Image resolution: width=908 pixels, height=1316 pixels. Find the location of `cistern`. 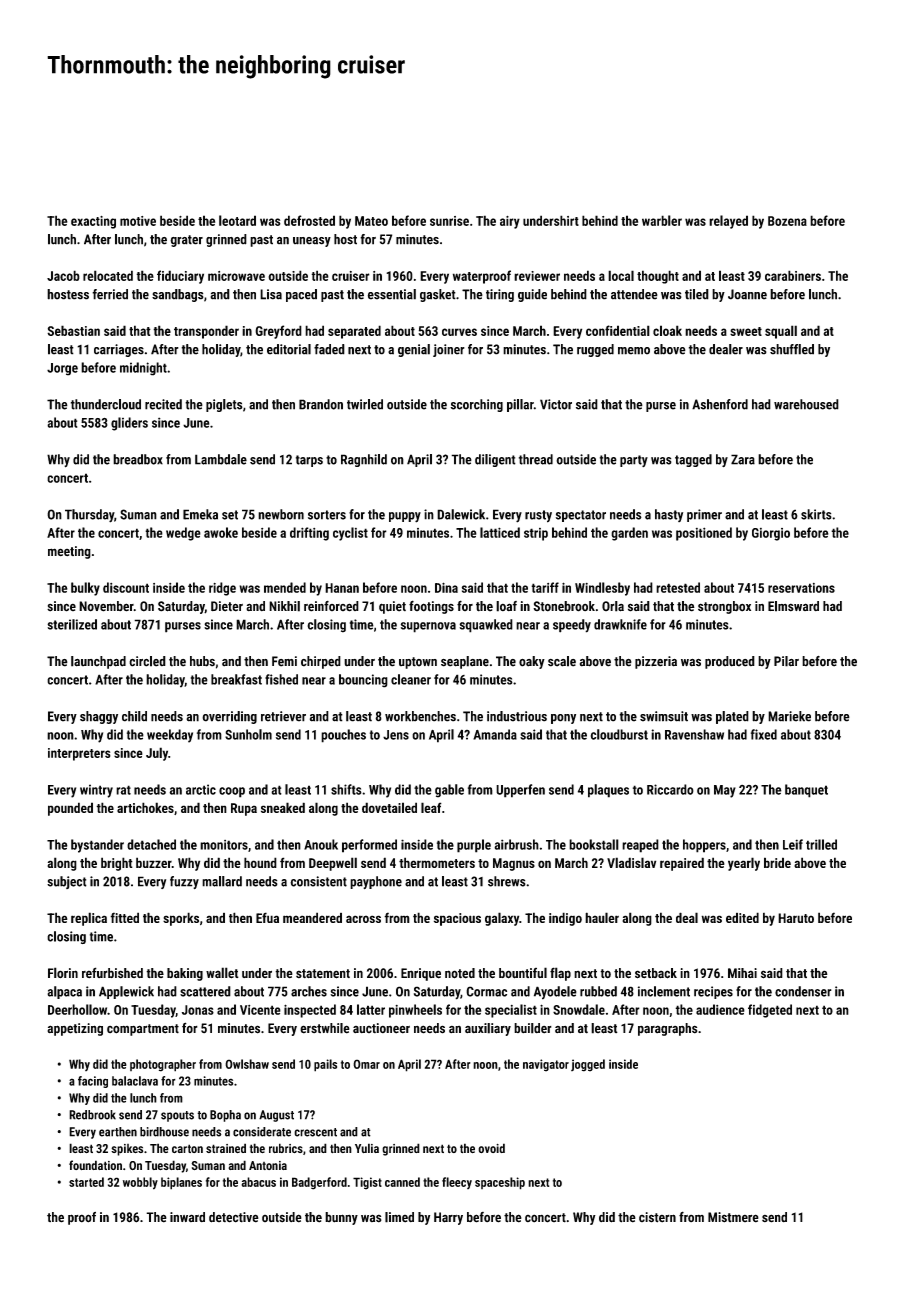

cistern is located at coordinates (657, 1217).
